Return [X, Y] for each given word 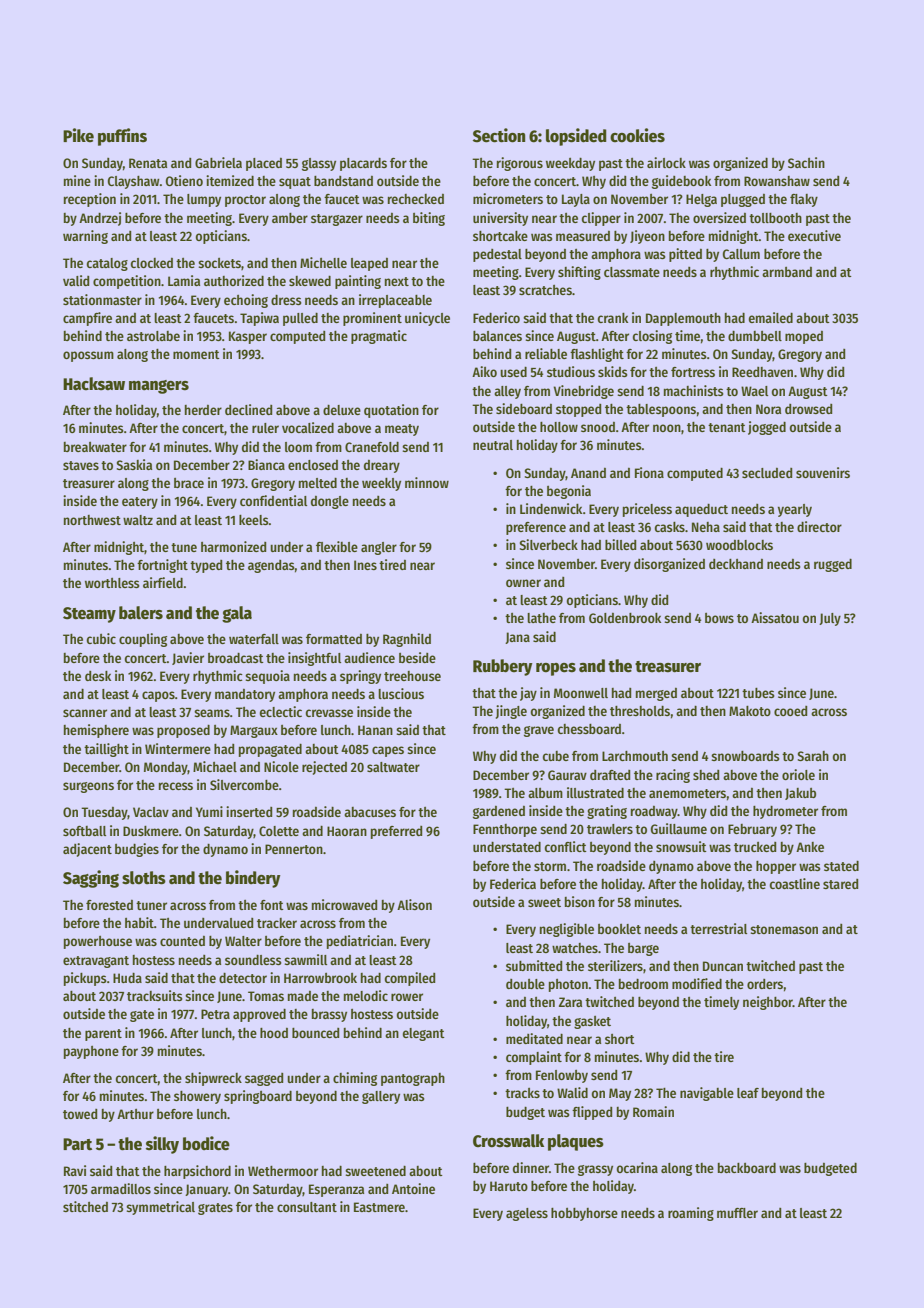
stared [840, 884]
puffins [122, 137]
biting [429, 219]
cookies [637, 135]
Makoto [750, 711]
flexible [337, 546]
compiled [410, 979]
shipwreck [213, 1079]
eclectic [281, 711]
